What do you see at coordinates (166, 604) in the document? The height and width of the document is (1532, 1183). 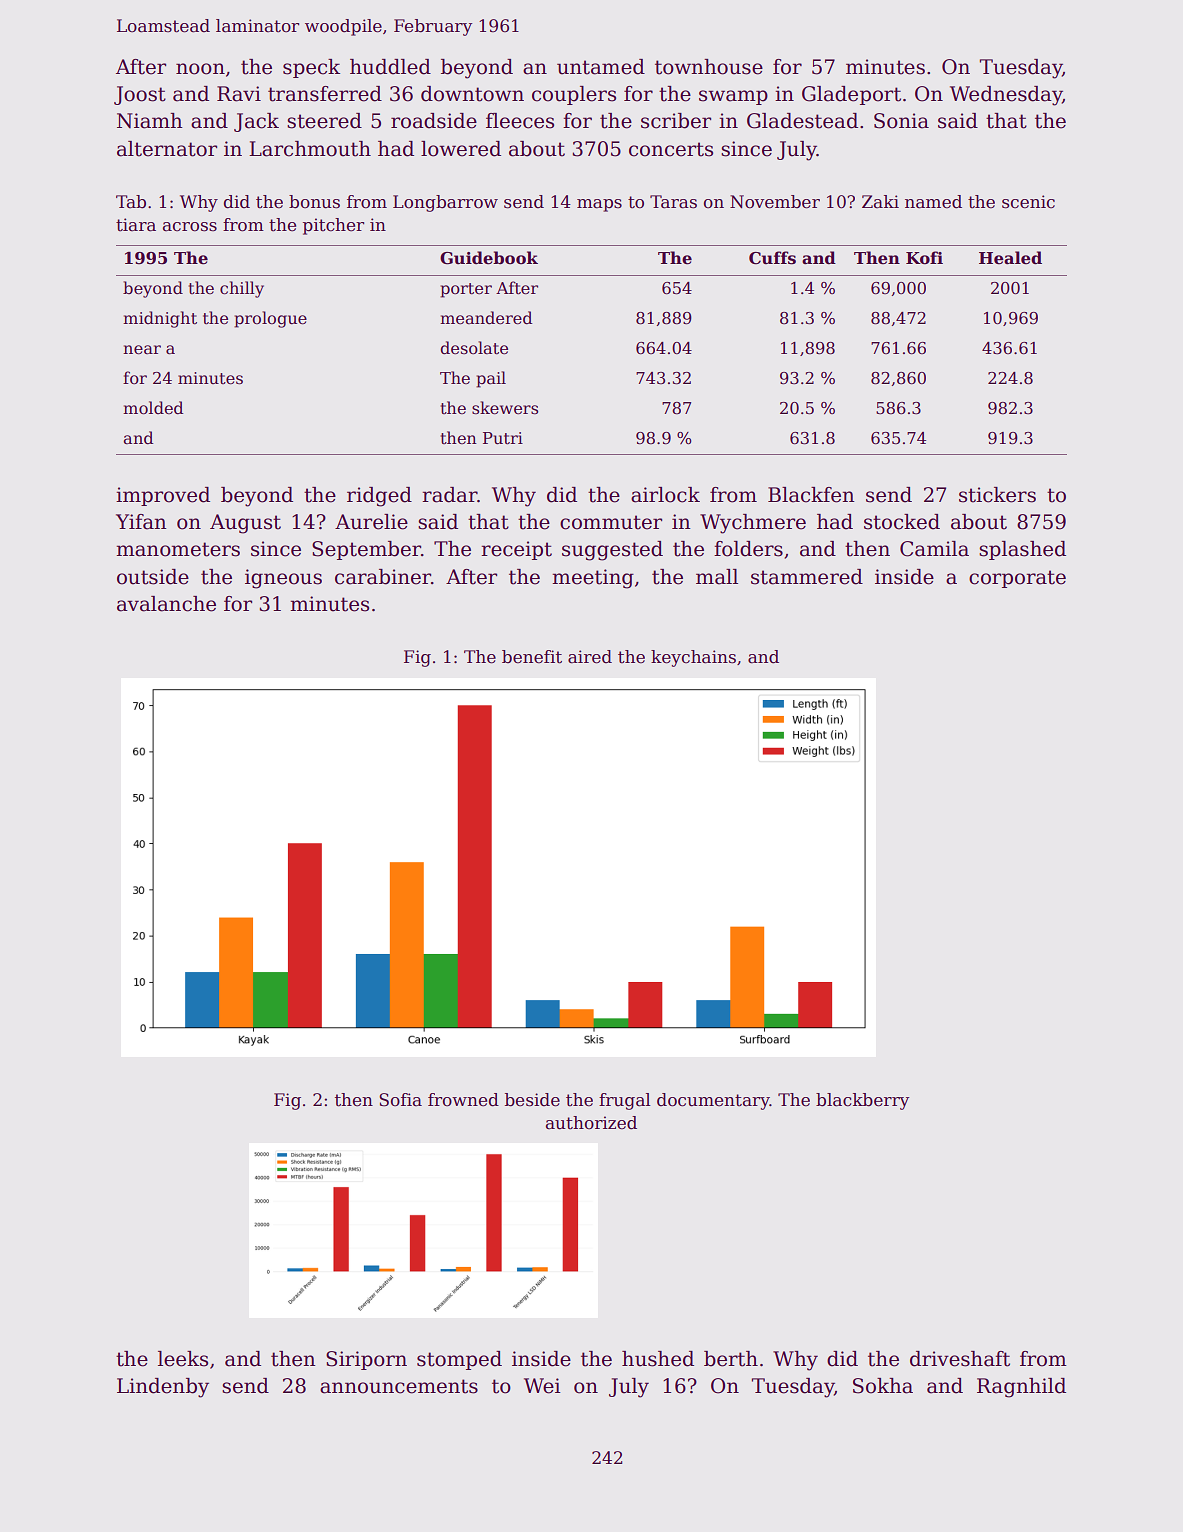 I see `avalanche` at bounding box center [166, 604].
